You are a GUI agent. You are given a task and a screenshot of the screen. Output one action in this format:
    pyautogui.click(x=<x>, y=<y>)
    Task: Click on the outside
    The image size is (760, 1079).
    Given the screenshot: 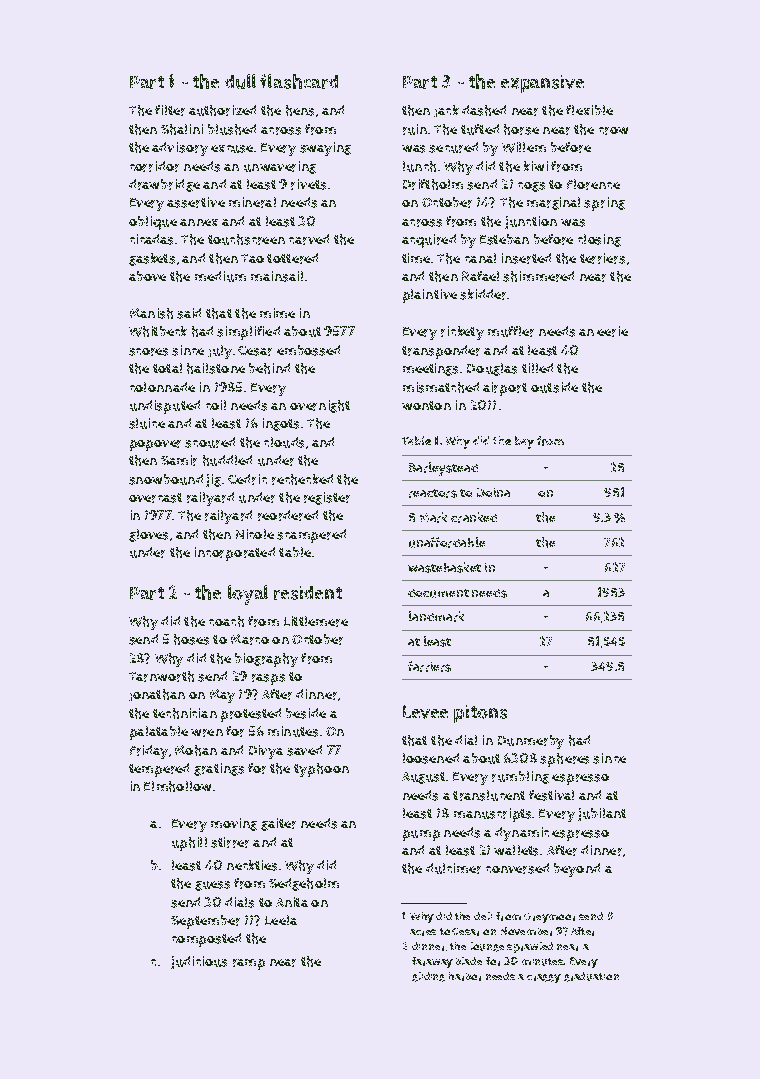 What is the action you would take?
    pyautogui.click(x=554, y=387)
